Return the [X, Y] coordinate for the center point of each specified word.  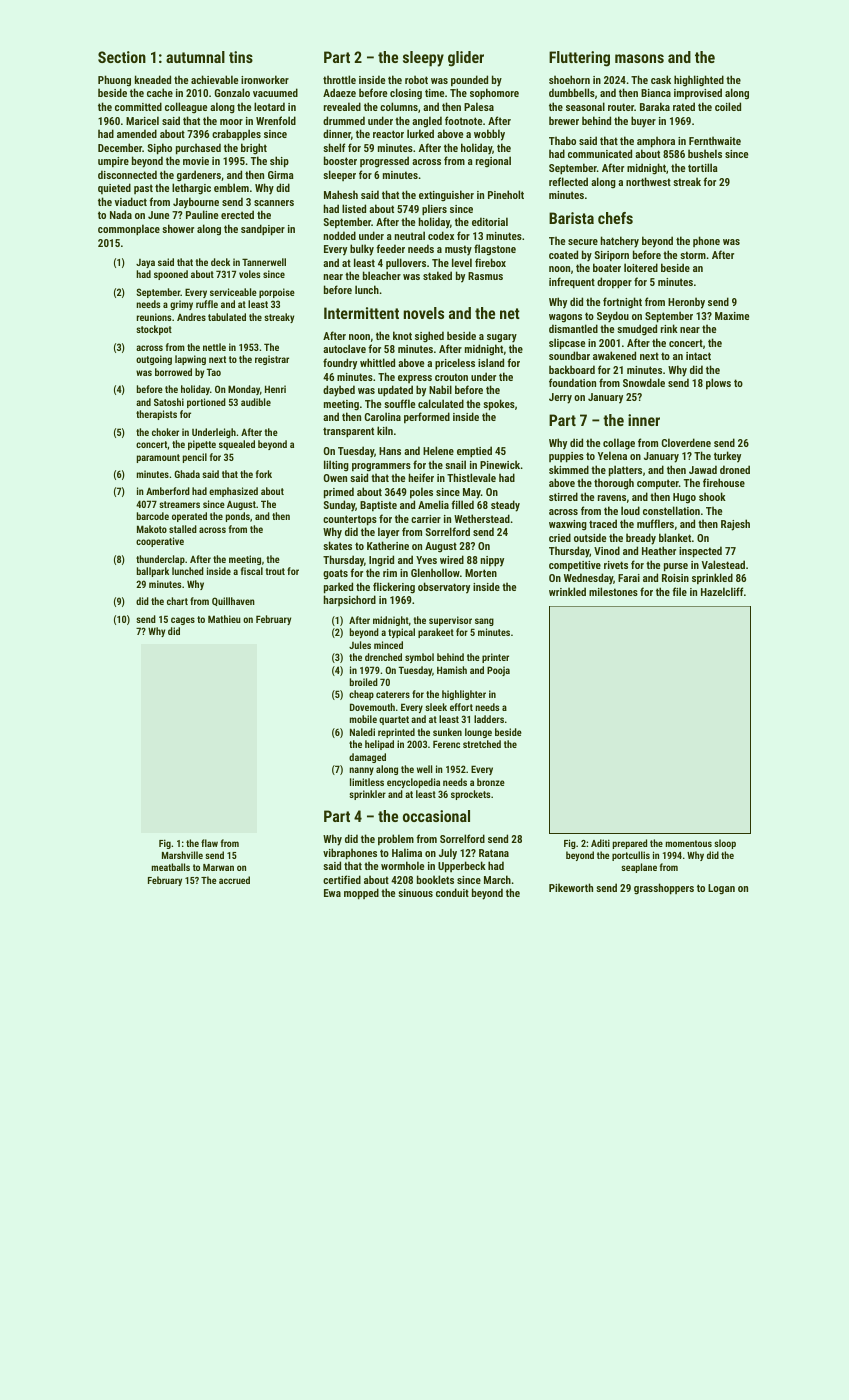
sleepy [423, 59]
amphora [656, 142]
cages [183, 621]
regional [493, 162]
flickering [394, 588]
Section [122, 57]
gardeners [199, 176]
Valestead [723, 564]
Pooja [498, 671]
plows [718, 383]
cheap [361, 695]
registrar [272, 360]
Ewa [332, 893]
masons [639, 58]
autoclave [344, 348]
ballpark [153, 572]
